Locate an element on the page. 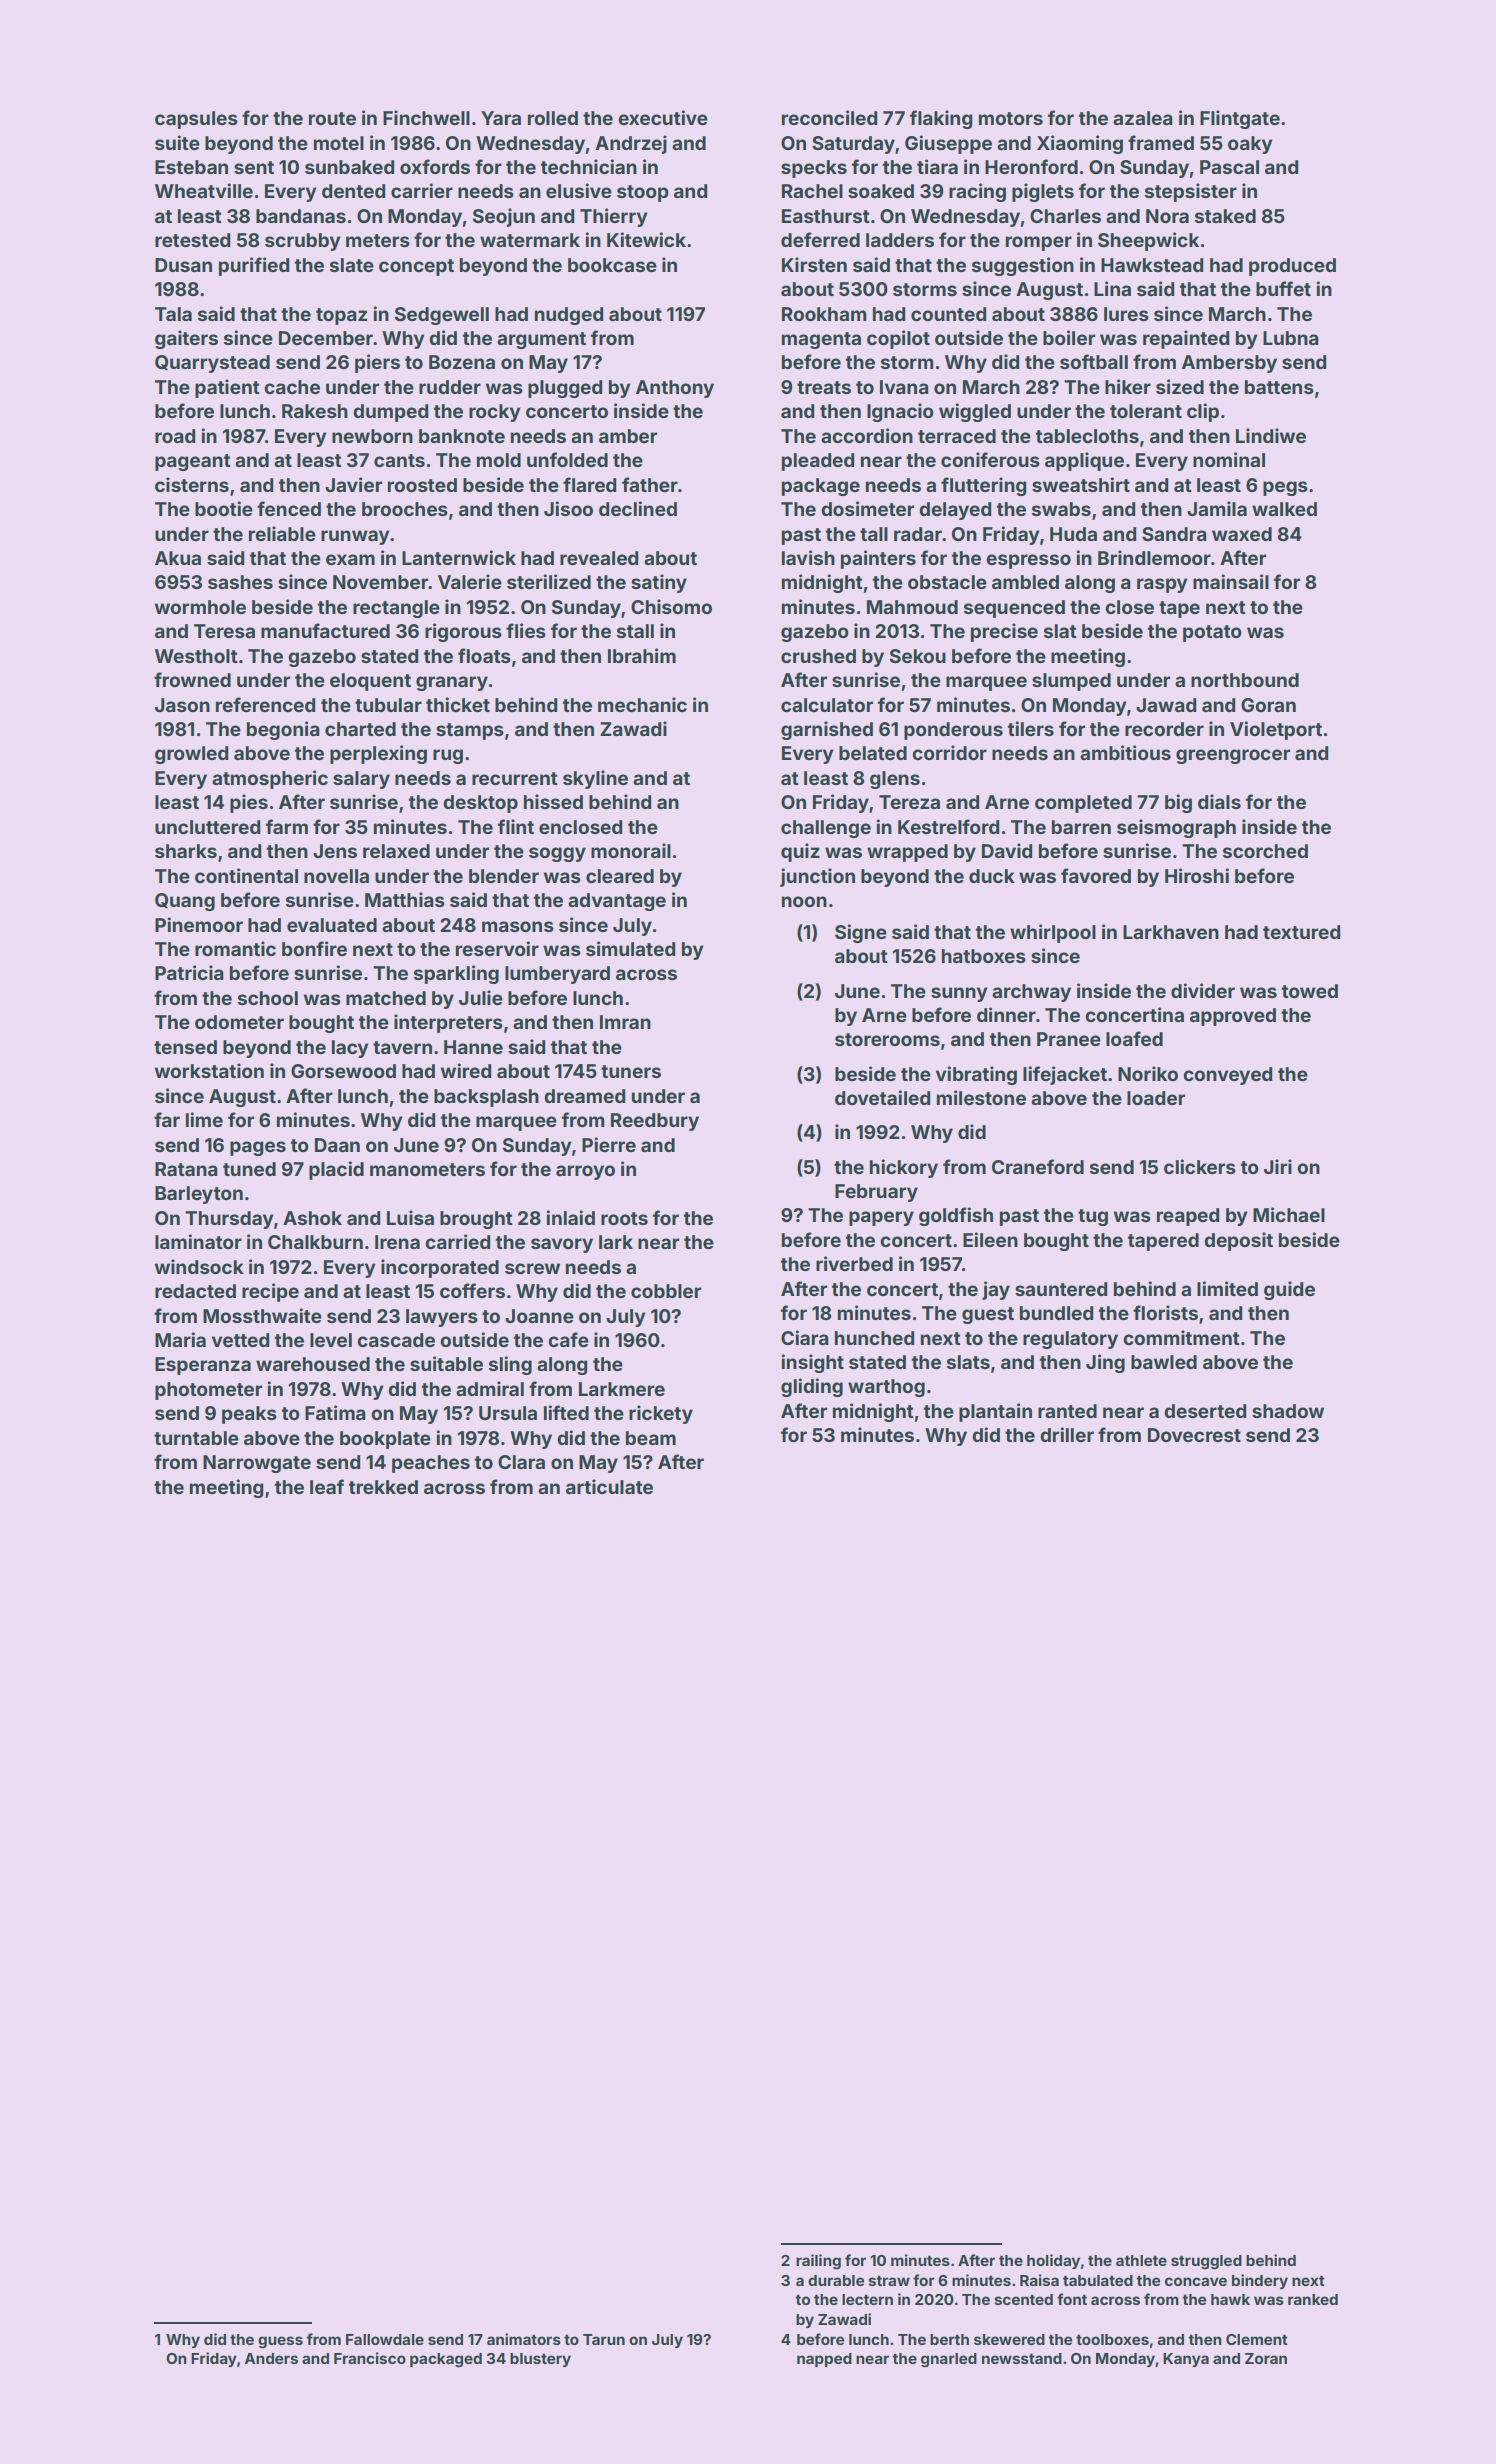  driller is located at coordinates (1067, 1434).
